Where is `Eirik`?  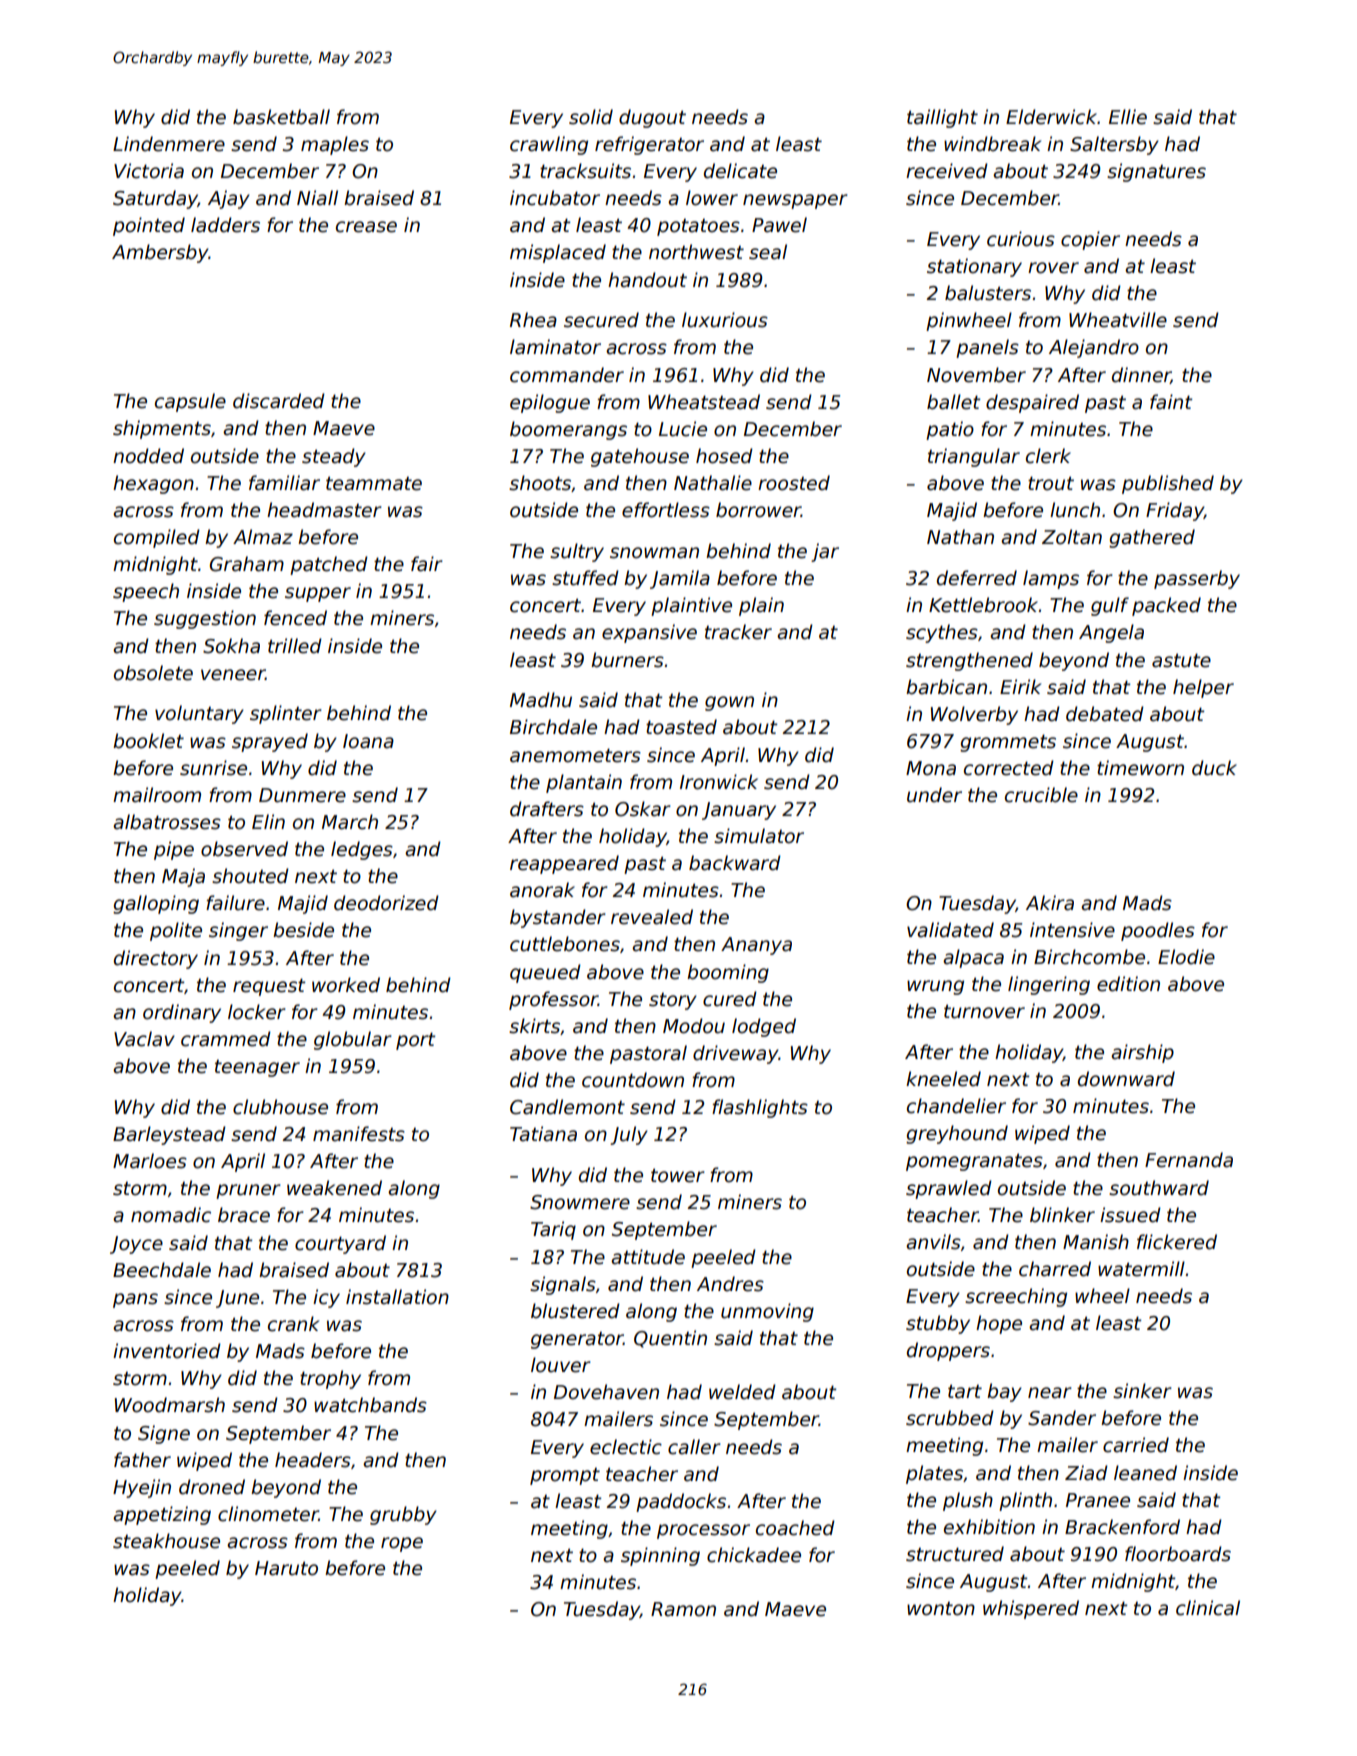
Eirik is located at coordinates (1020, 686).
